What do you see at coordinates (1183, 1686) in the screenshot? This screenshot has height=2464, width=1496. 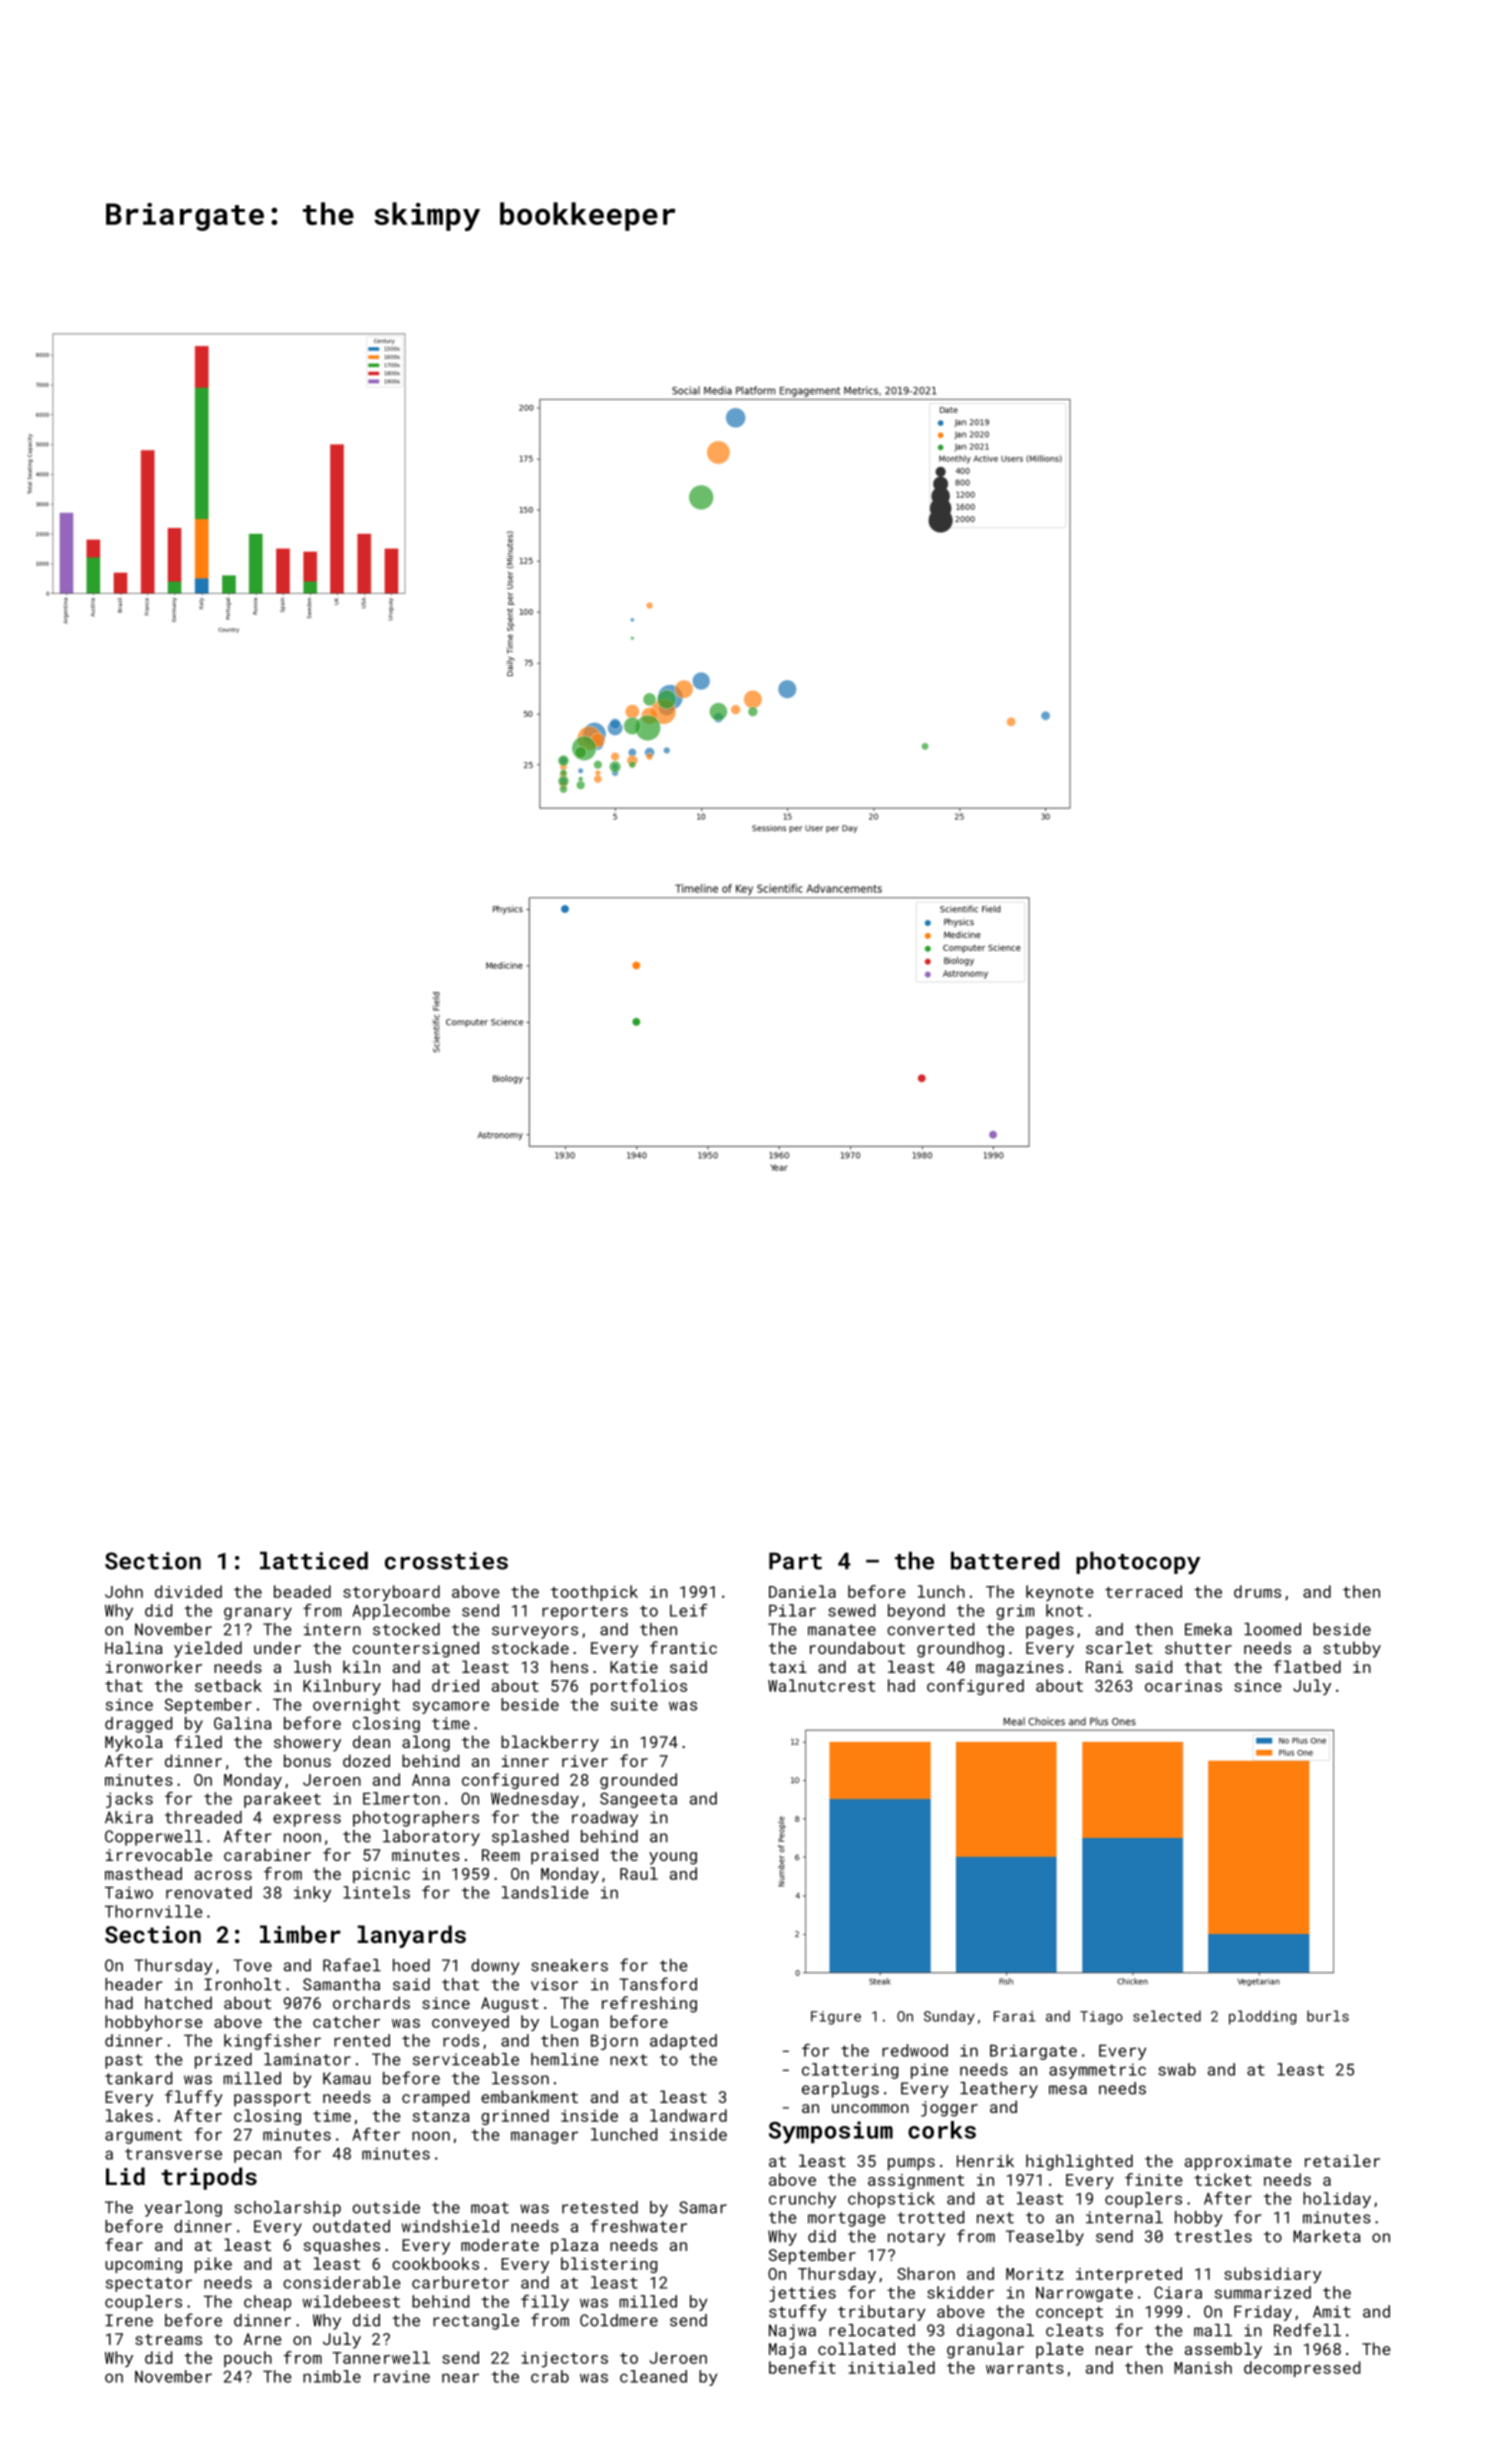 I see `ocarinas` at bounding box center [1183, 1686].
